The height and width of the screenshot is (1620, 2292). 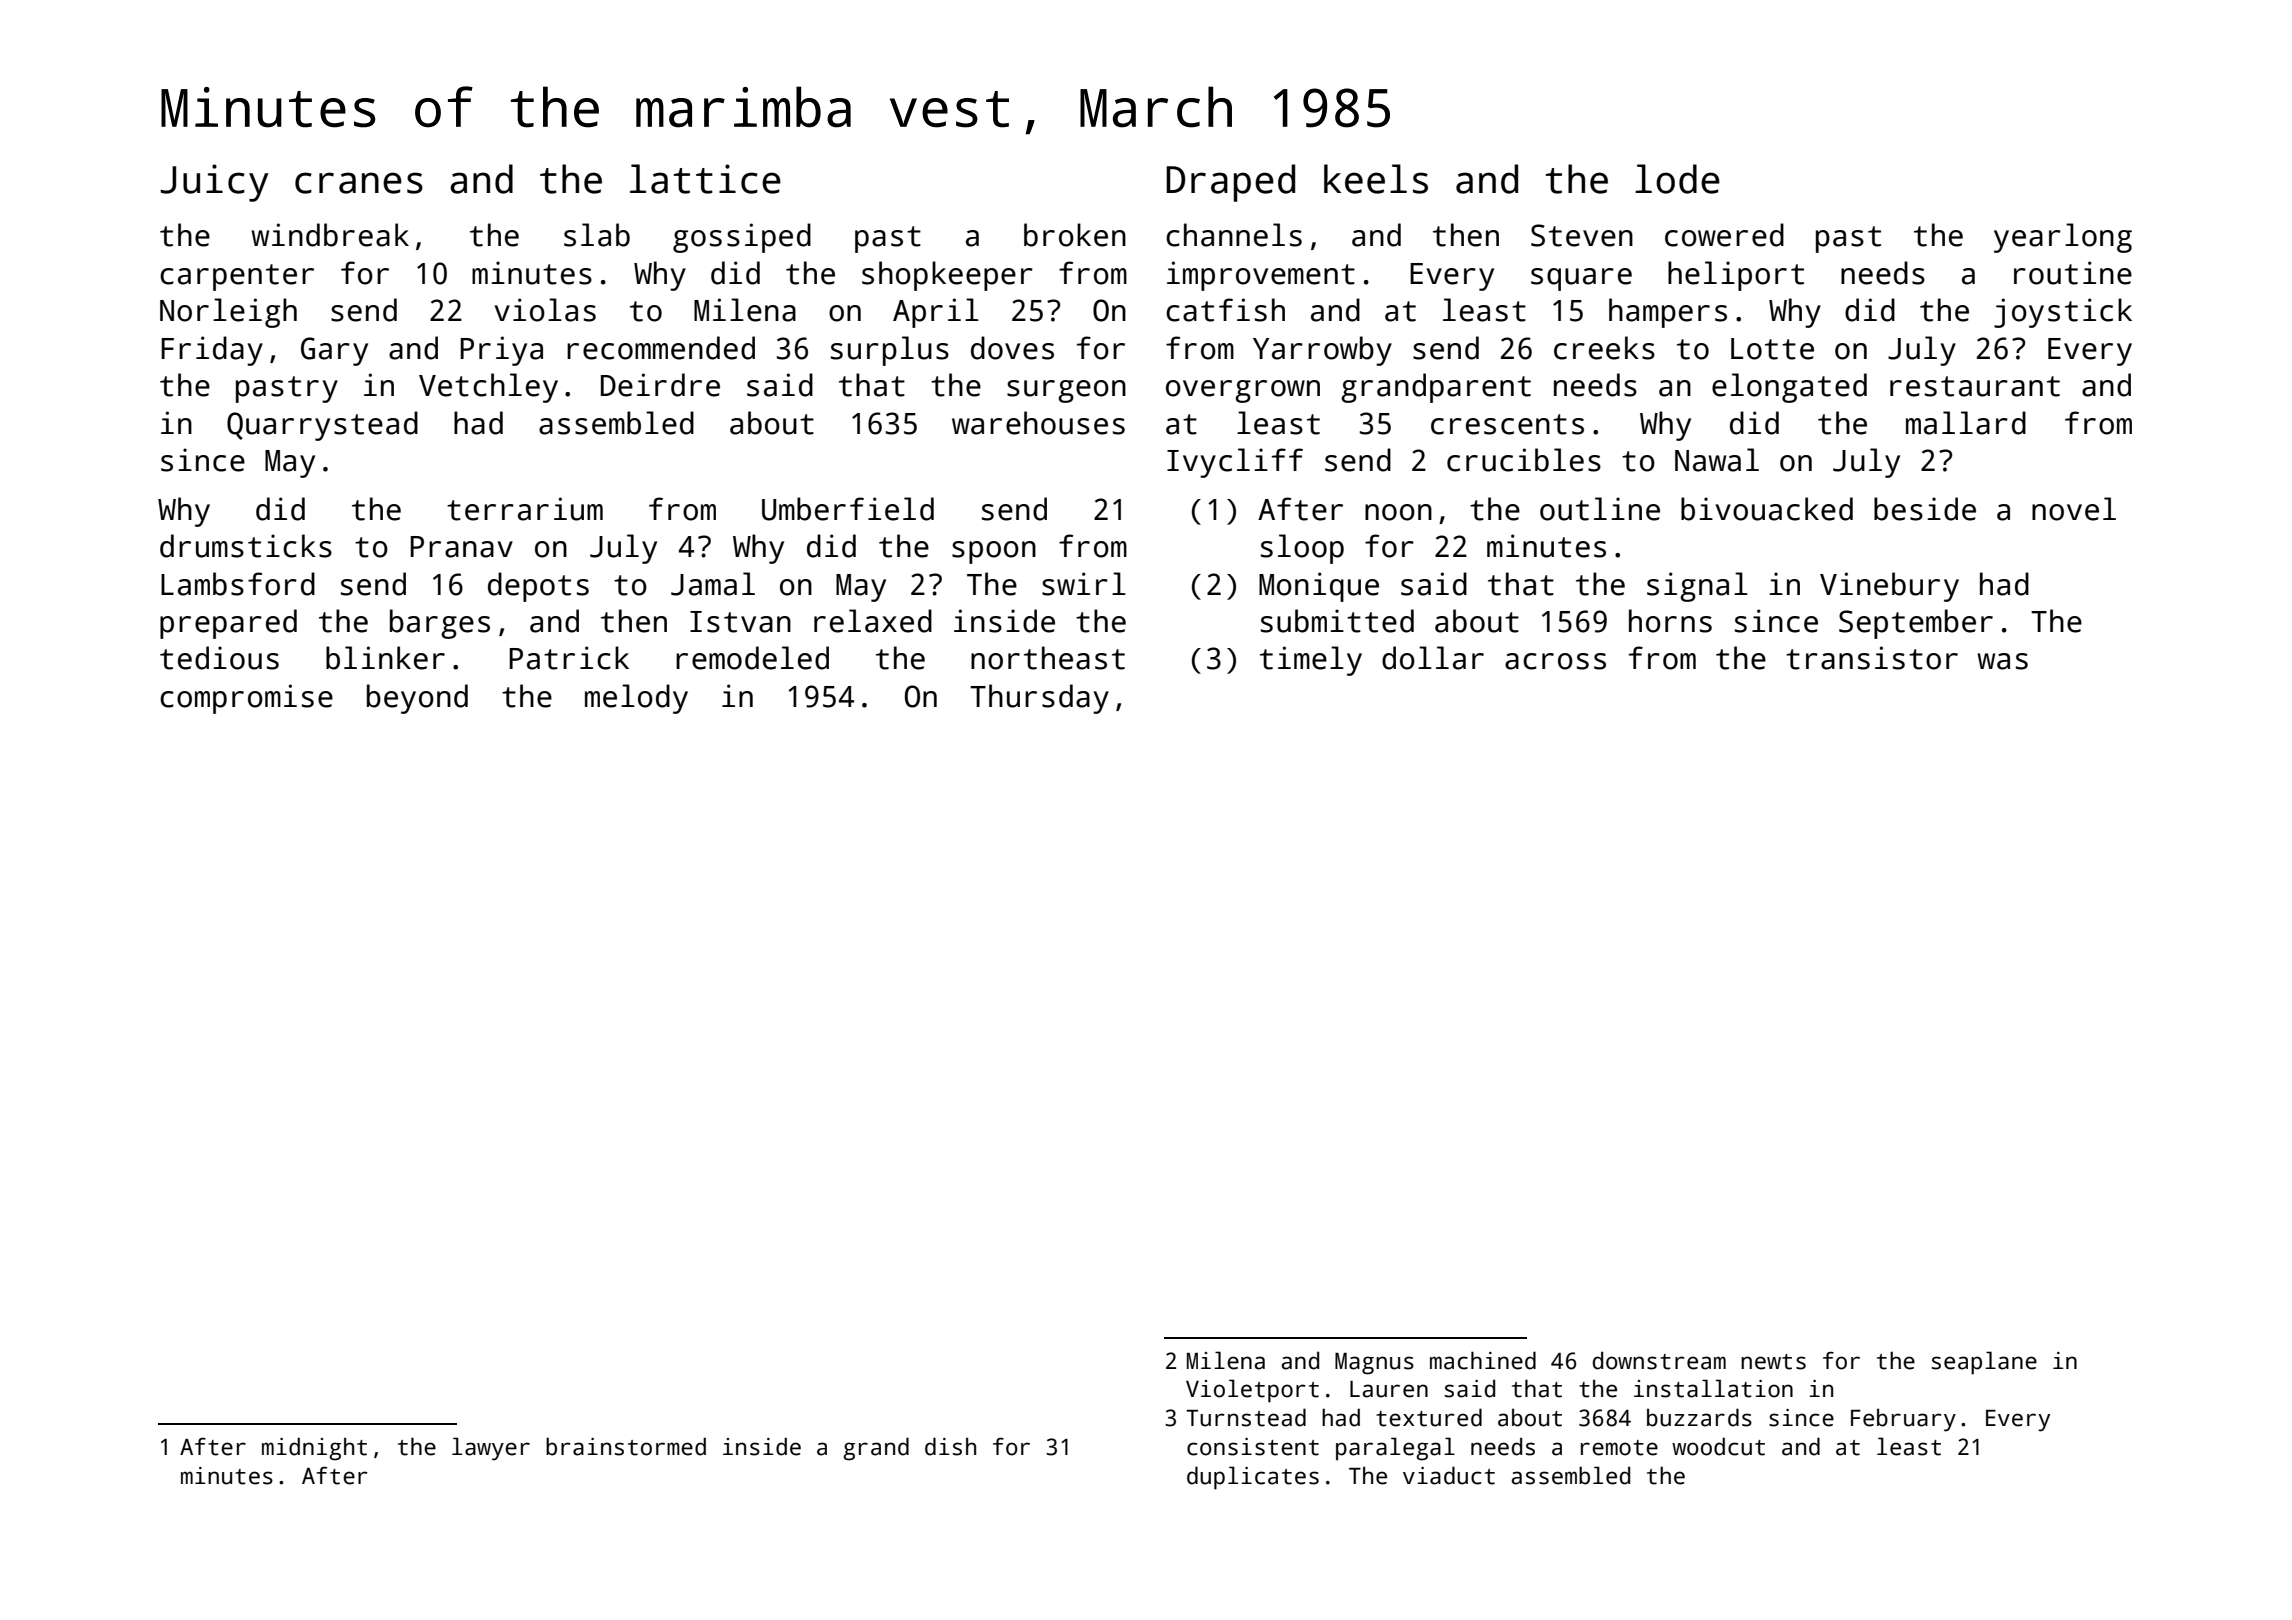 I want to click on Umberfield, so click(x=848, y=509).
